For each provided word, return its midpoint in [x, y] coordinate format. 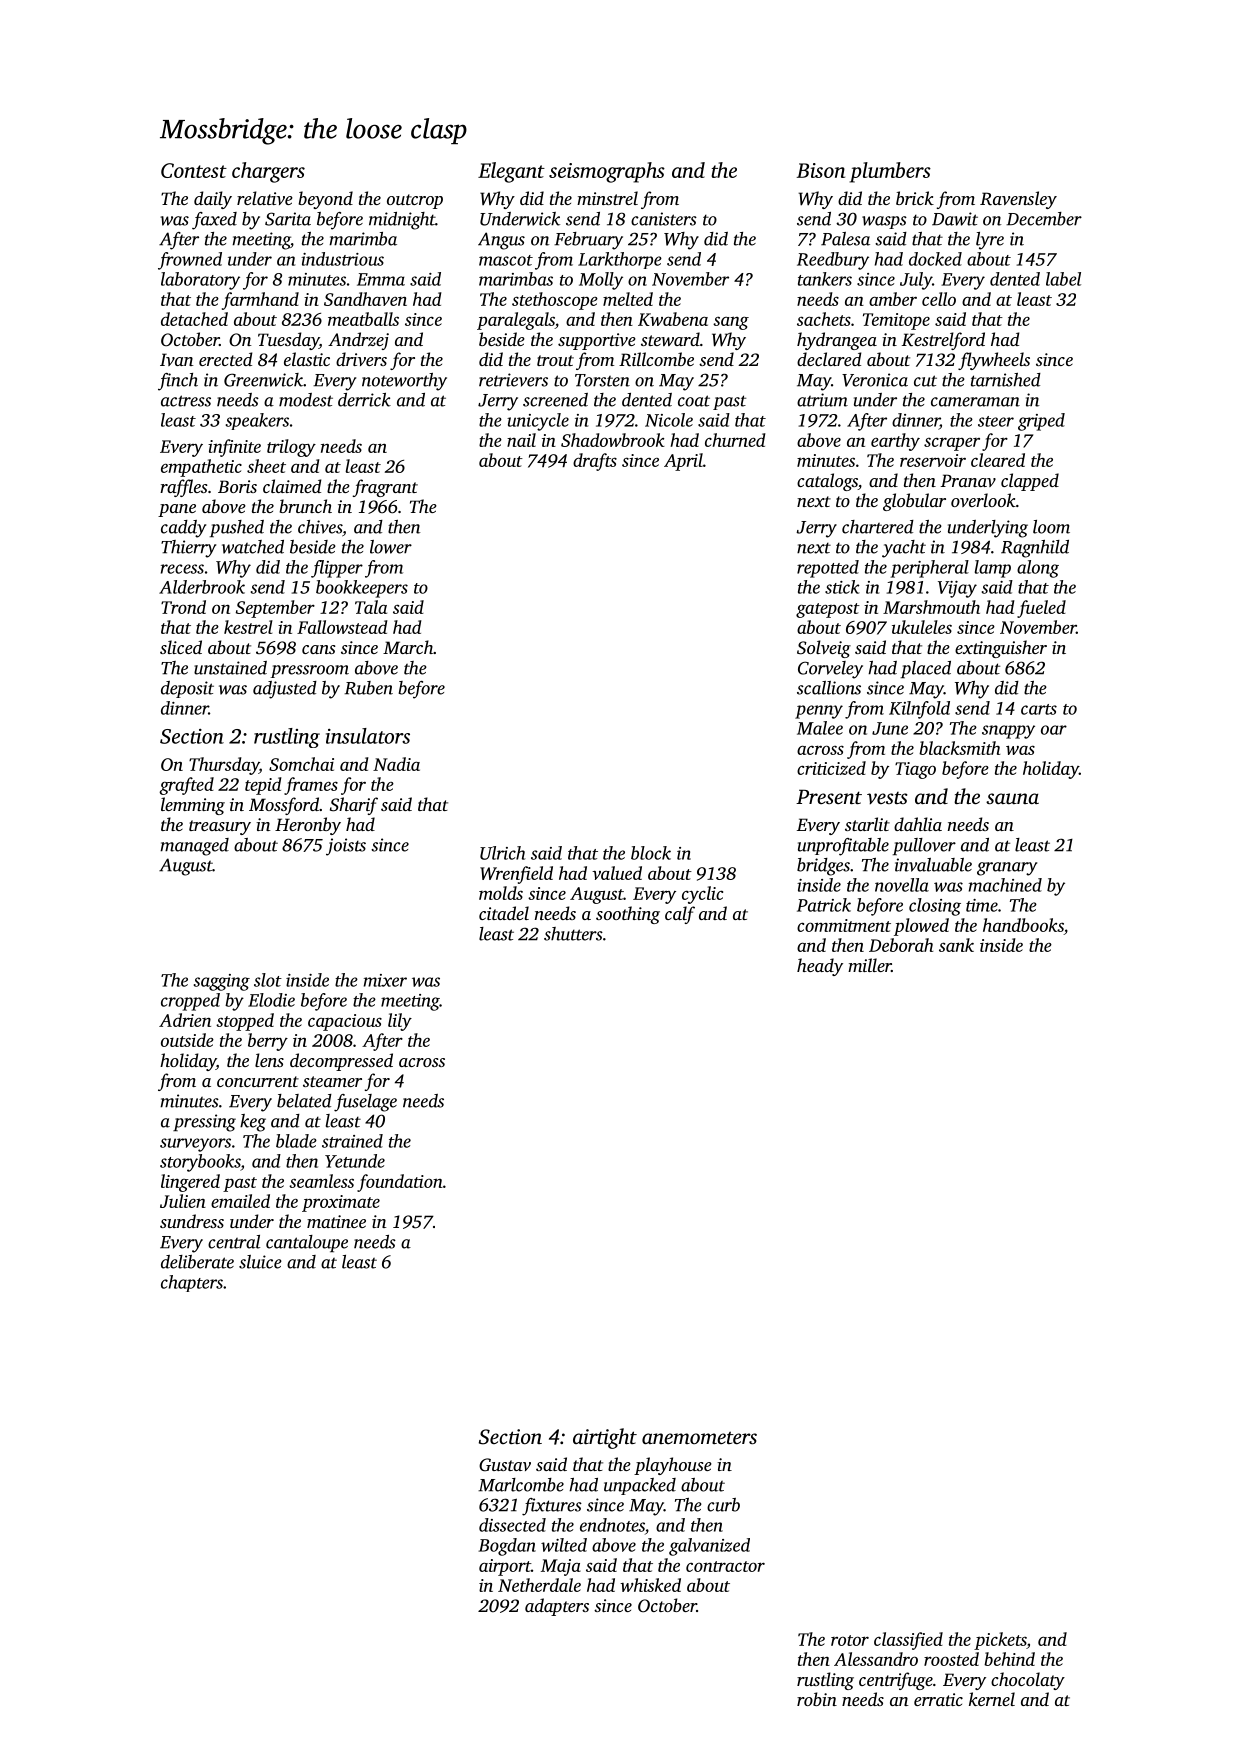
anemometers [699, 1437]
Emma [381, 279]
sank [956, 945]
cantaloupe [307, 1243]
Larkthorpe [620, 260]
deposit [187, 689]
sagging [222, 982]
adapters [557, 1607]
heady [820, 967]
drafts [595, 462]
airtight [605, 1438]
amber [893, 299]
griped [1041, 422]
